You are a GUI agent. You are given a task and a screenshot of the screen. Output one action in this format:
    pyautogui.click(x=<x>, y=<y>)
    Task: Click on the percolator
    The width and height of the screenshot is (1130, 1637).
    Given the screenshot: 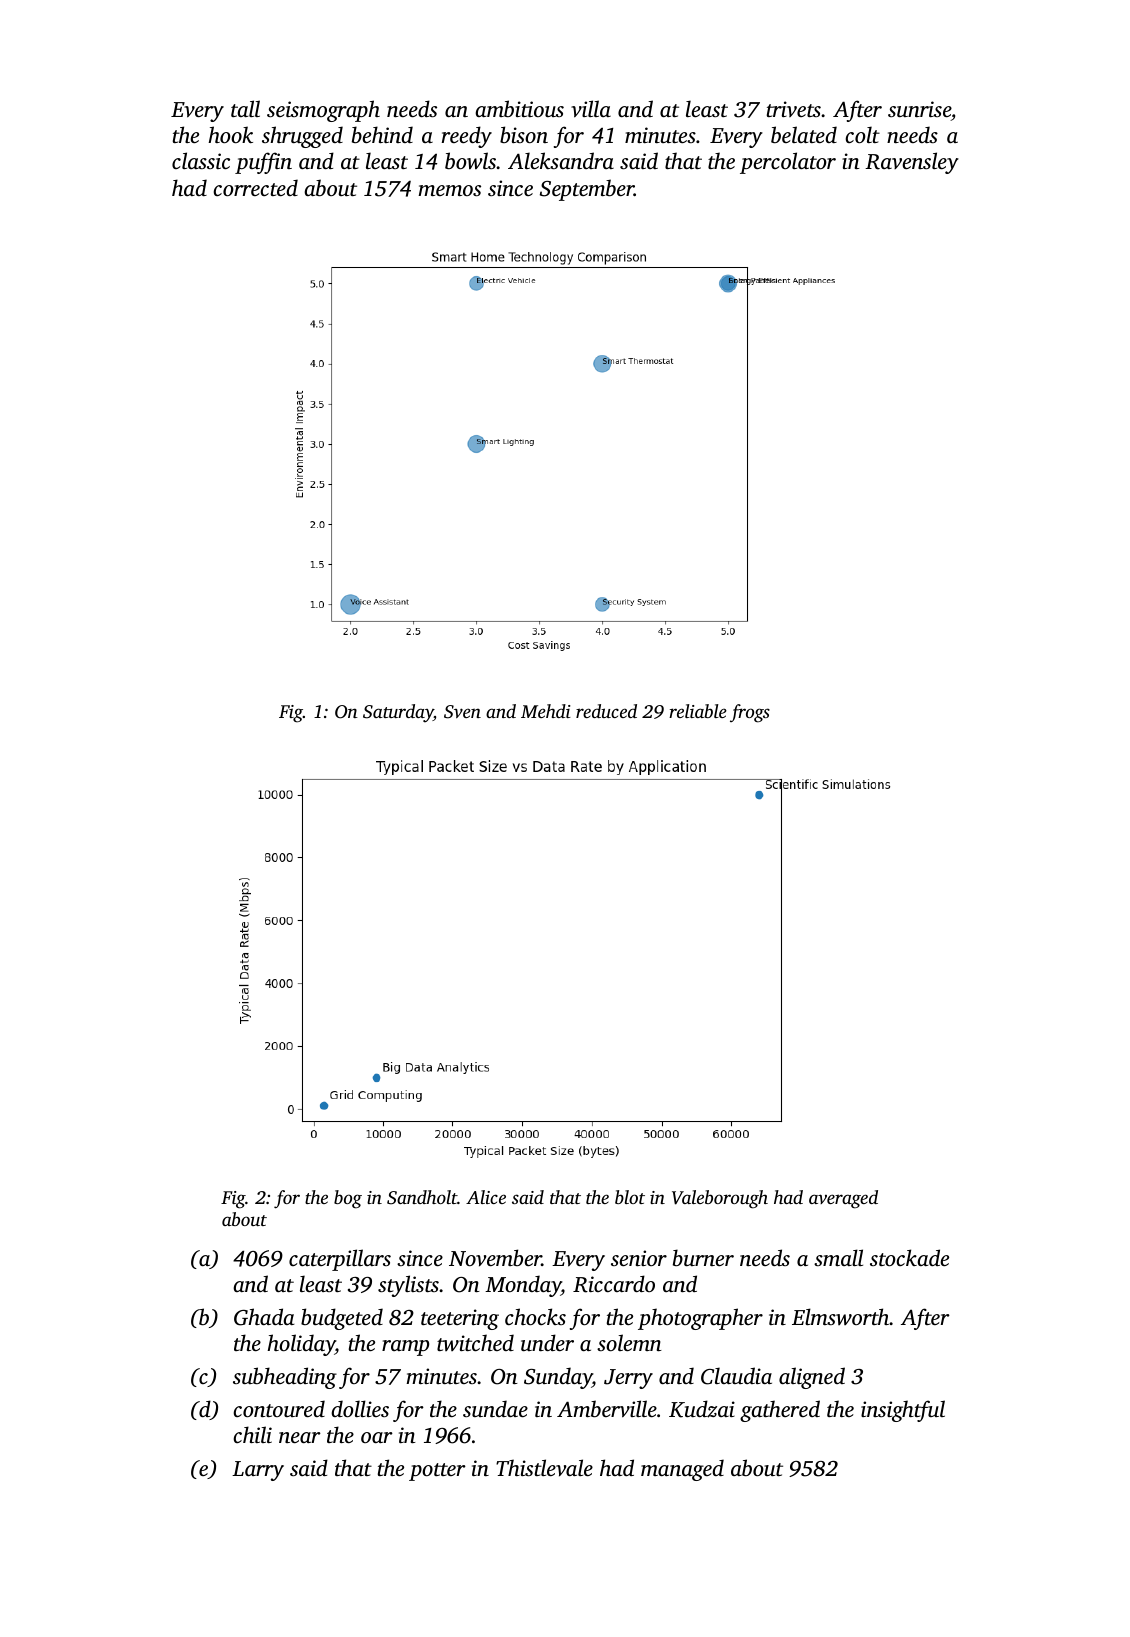 What is the action you would take?
    pyautogui.click(x=788, y=163)
